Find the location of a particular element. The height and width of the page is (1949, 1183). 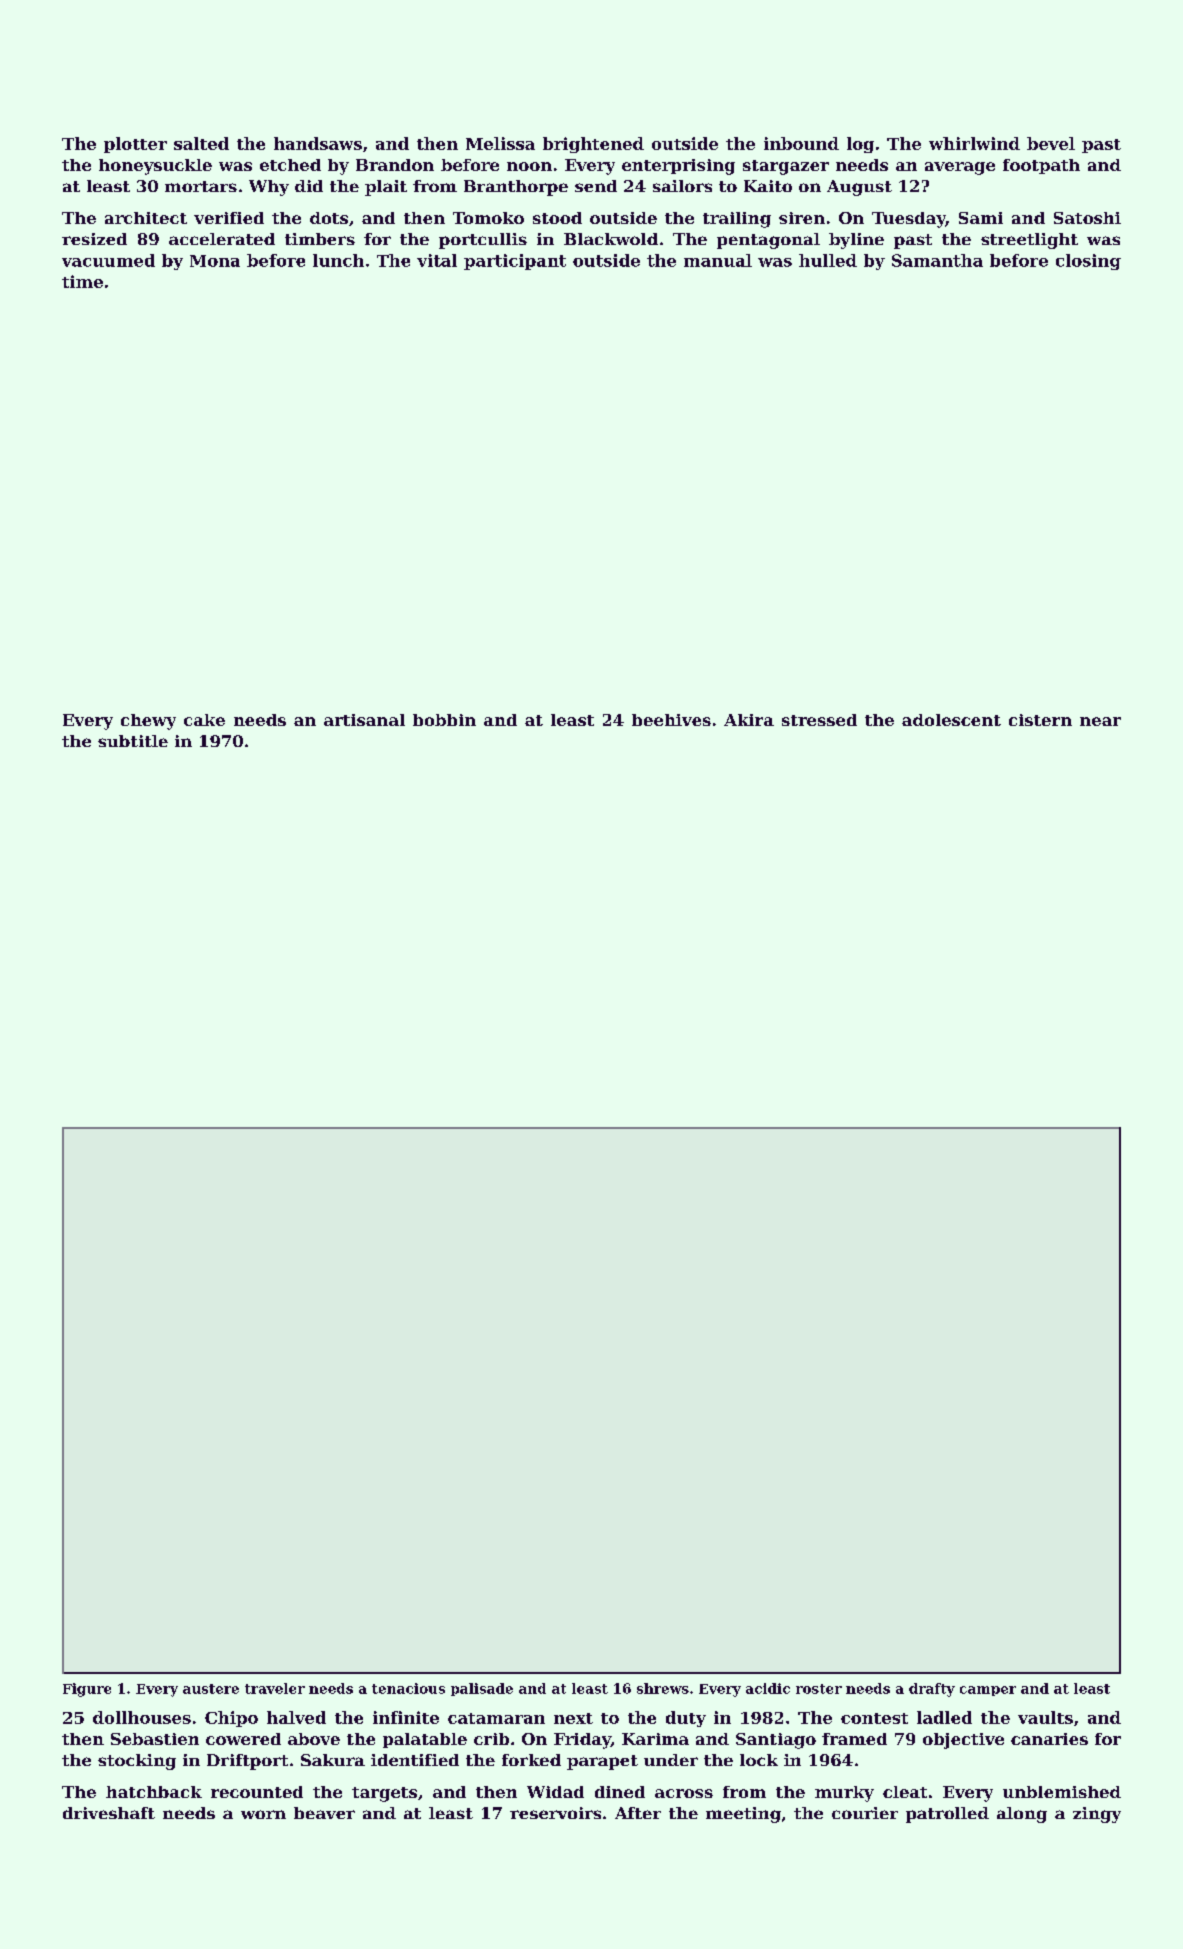

cistern is located at coordinates (1040, 720).
